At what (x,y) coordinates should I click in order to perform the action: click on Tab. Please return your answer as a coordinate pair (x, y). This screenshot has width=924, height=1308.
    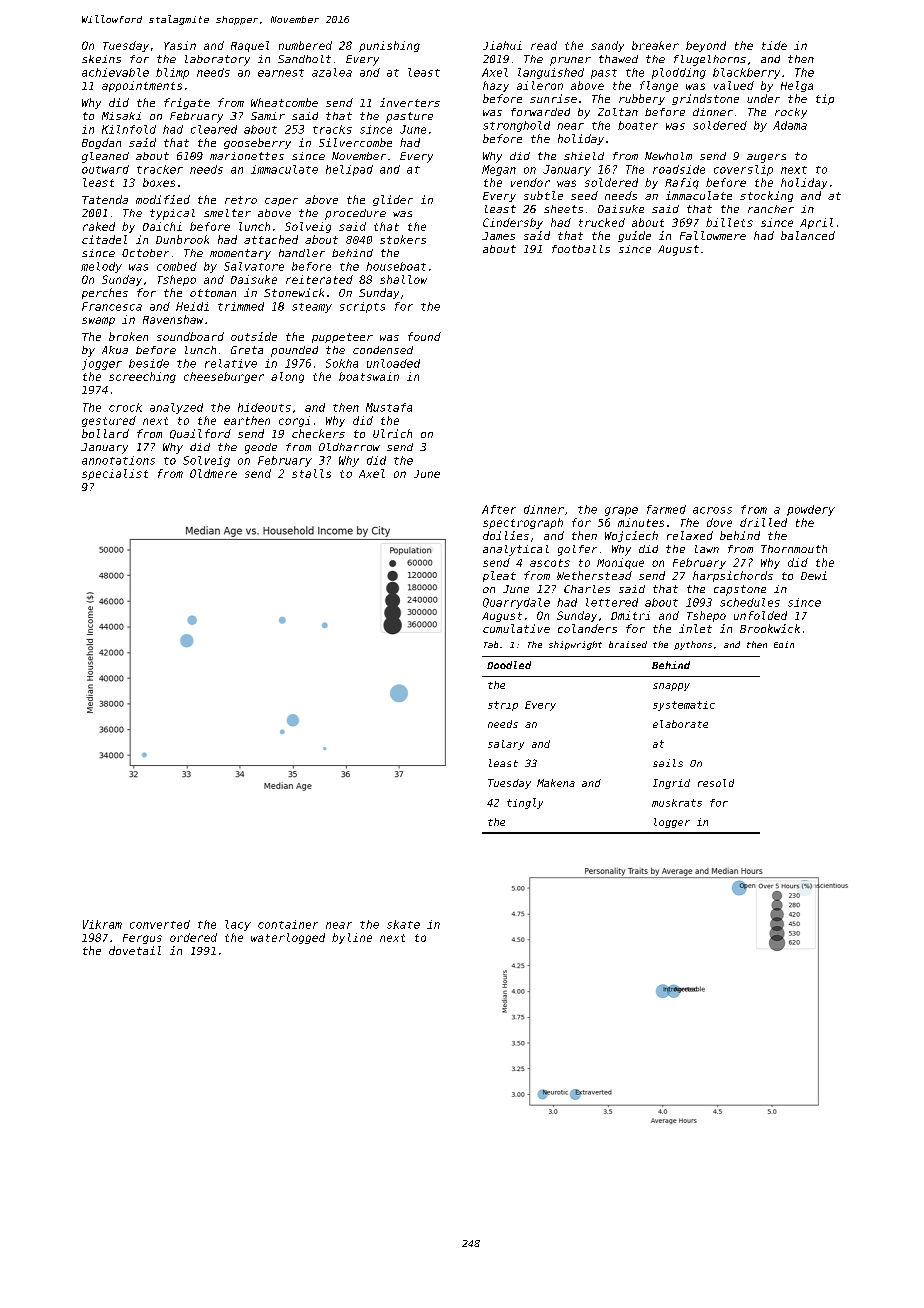
    Looking at the image, I should click on (491, 644).
